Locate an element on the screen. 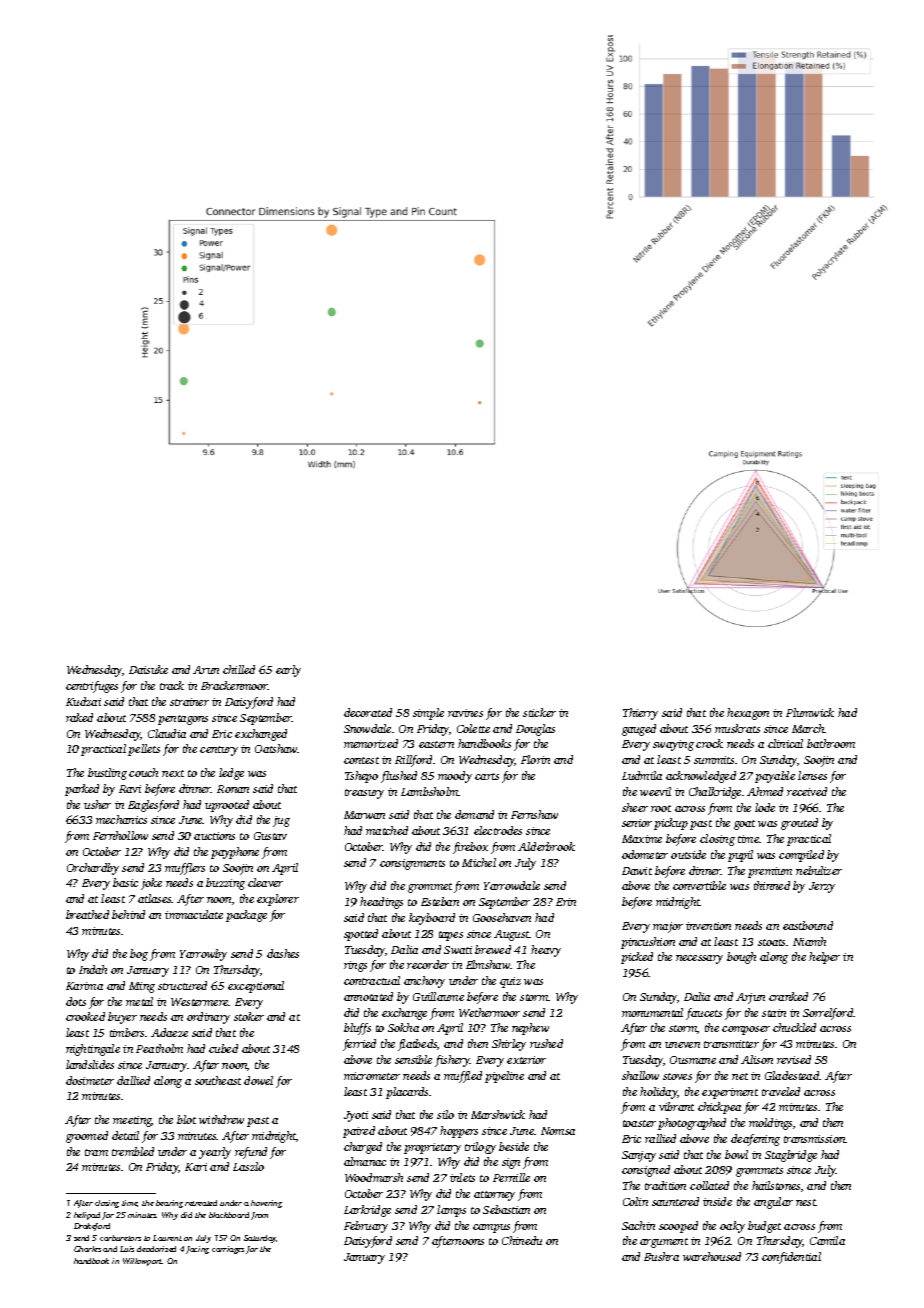 Image resolution: width=924 pixels, height=1308 pixels. Ronan is located at coordinates (233, 789).
